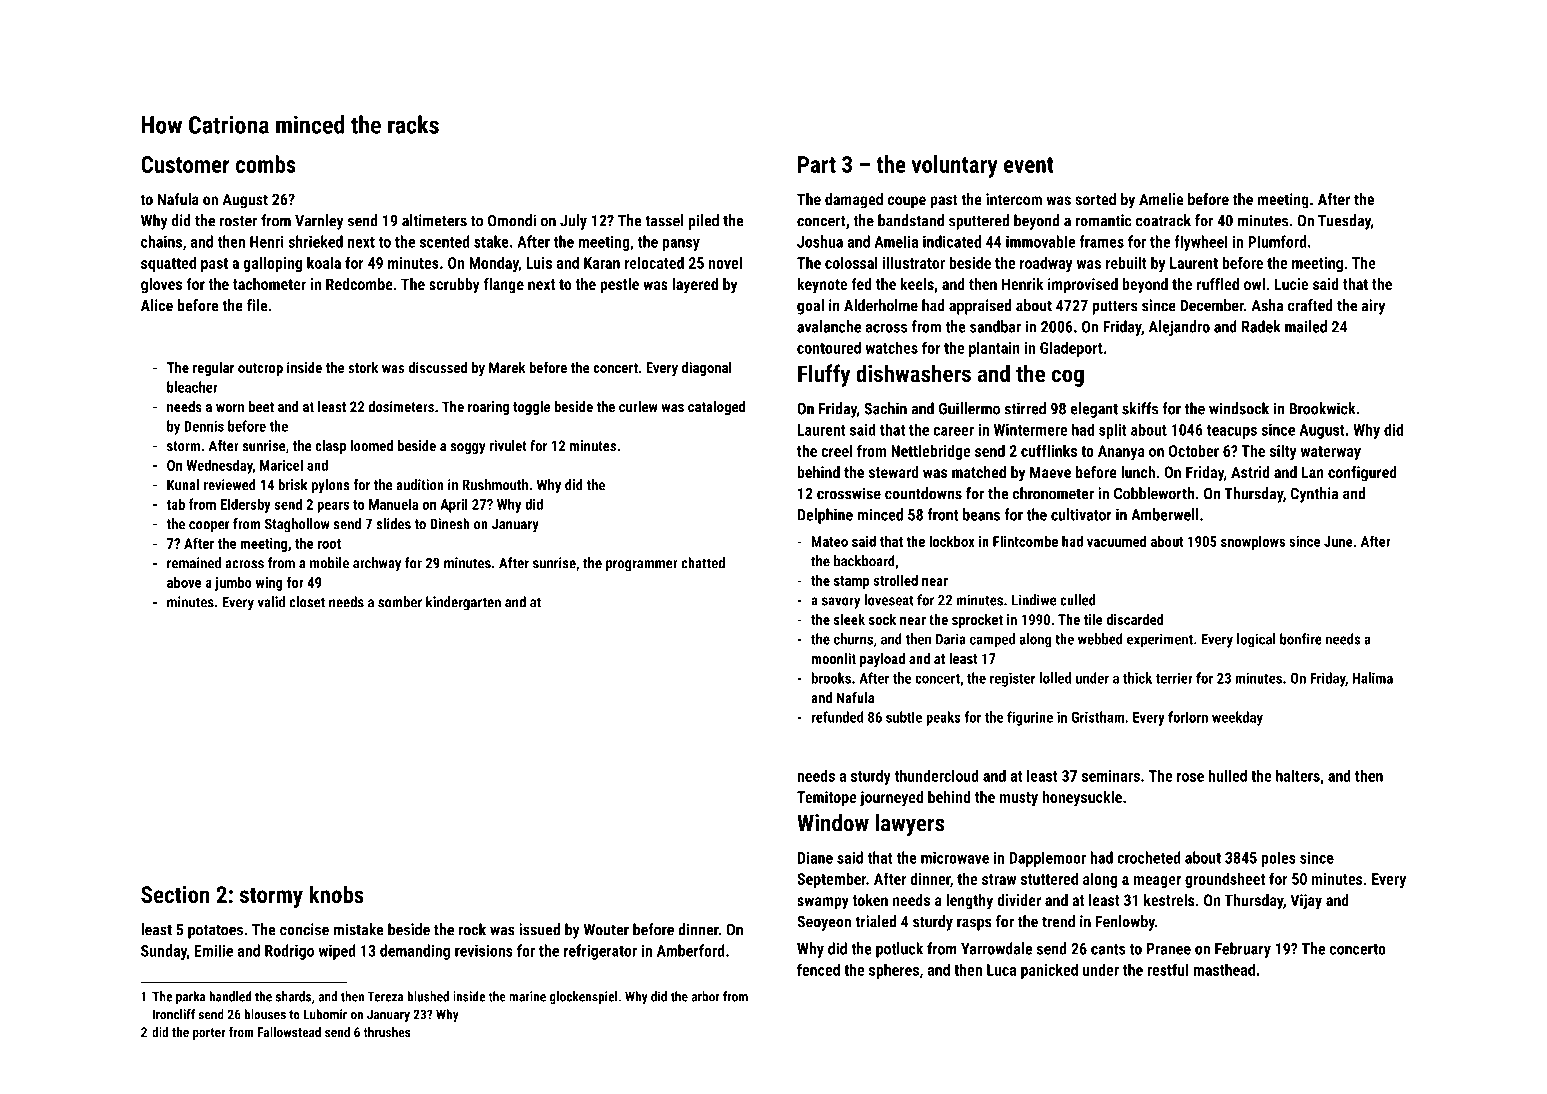 This page has width=1547, height=1094. What do you see at coordinates (463, 603) in the page?
I see `kindergarten` at bounding box center [463, 603].
